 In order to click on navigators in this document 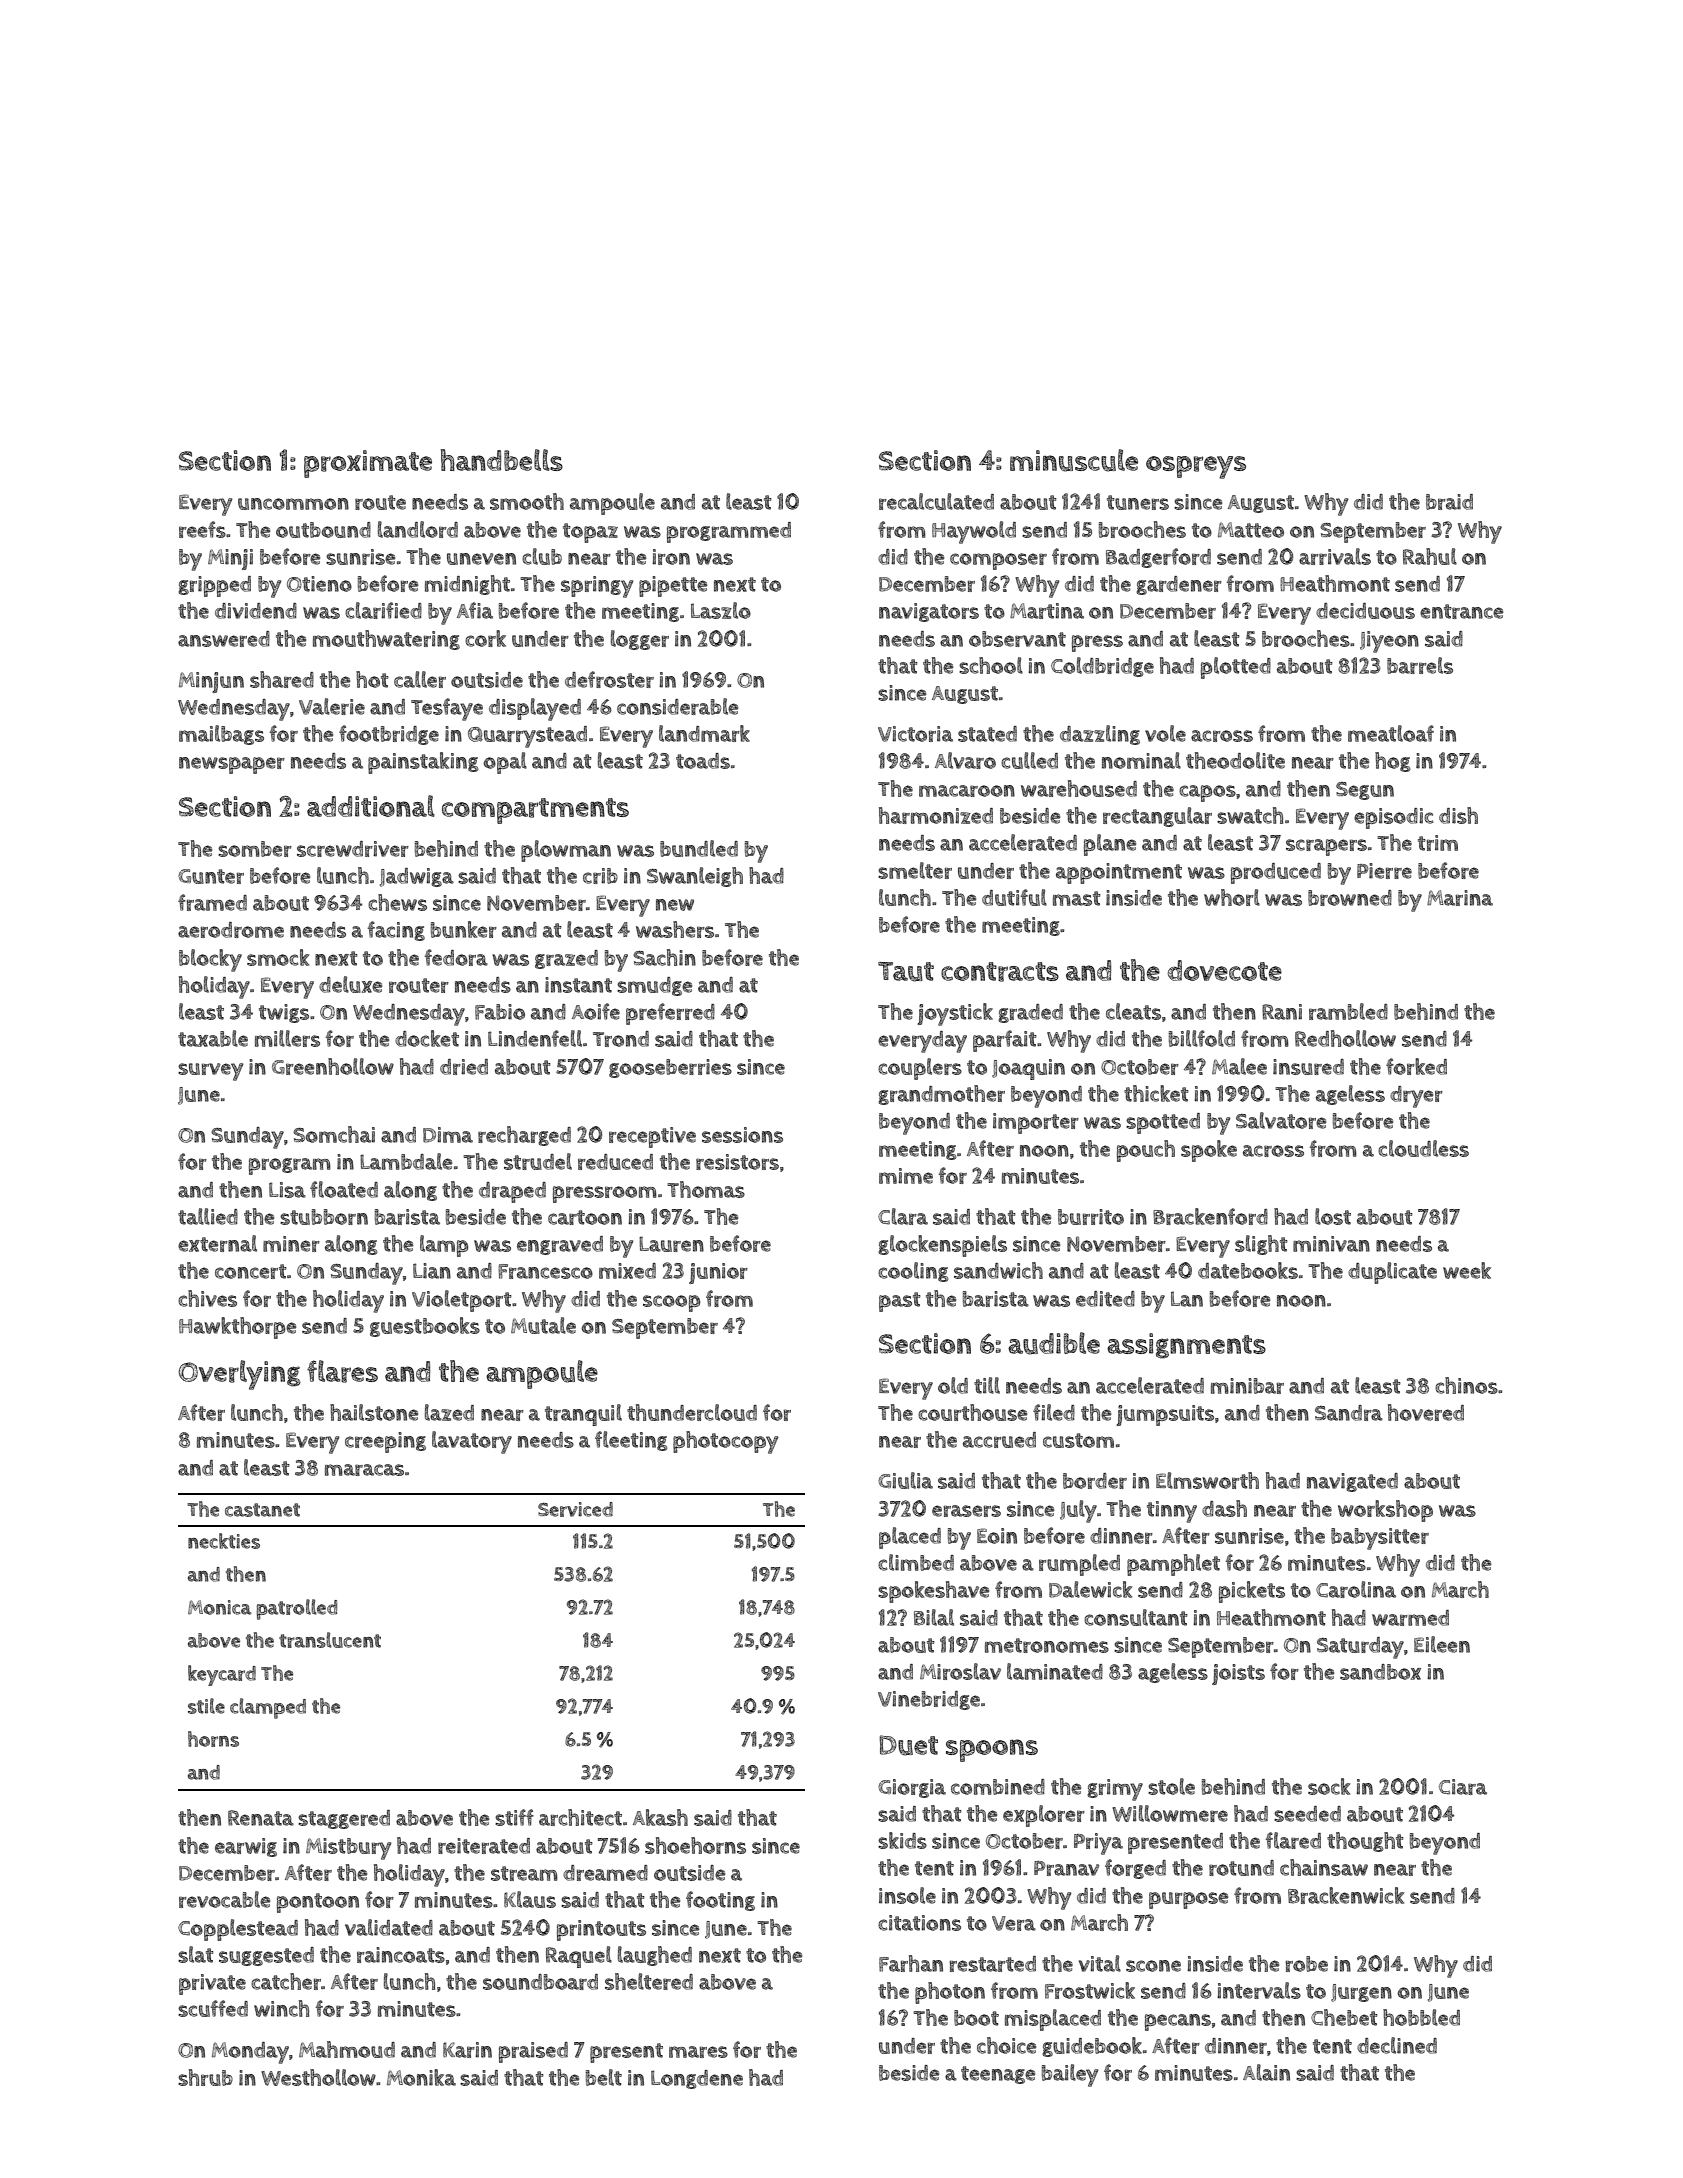, I will do `click(929, 612)`.
